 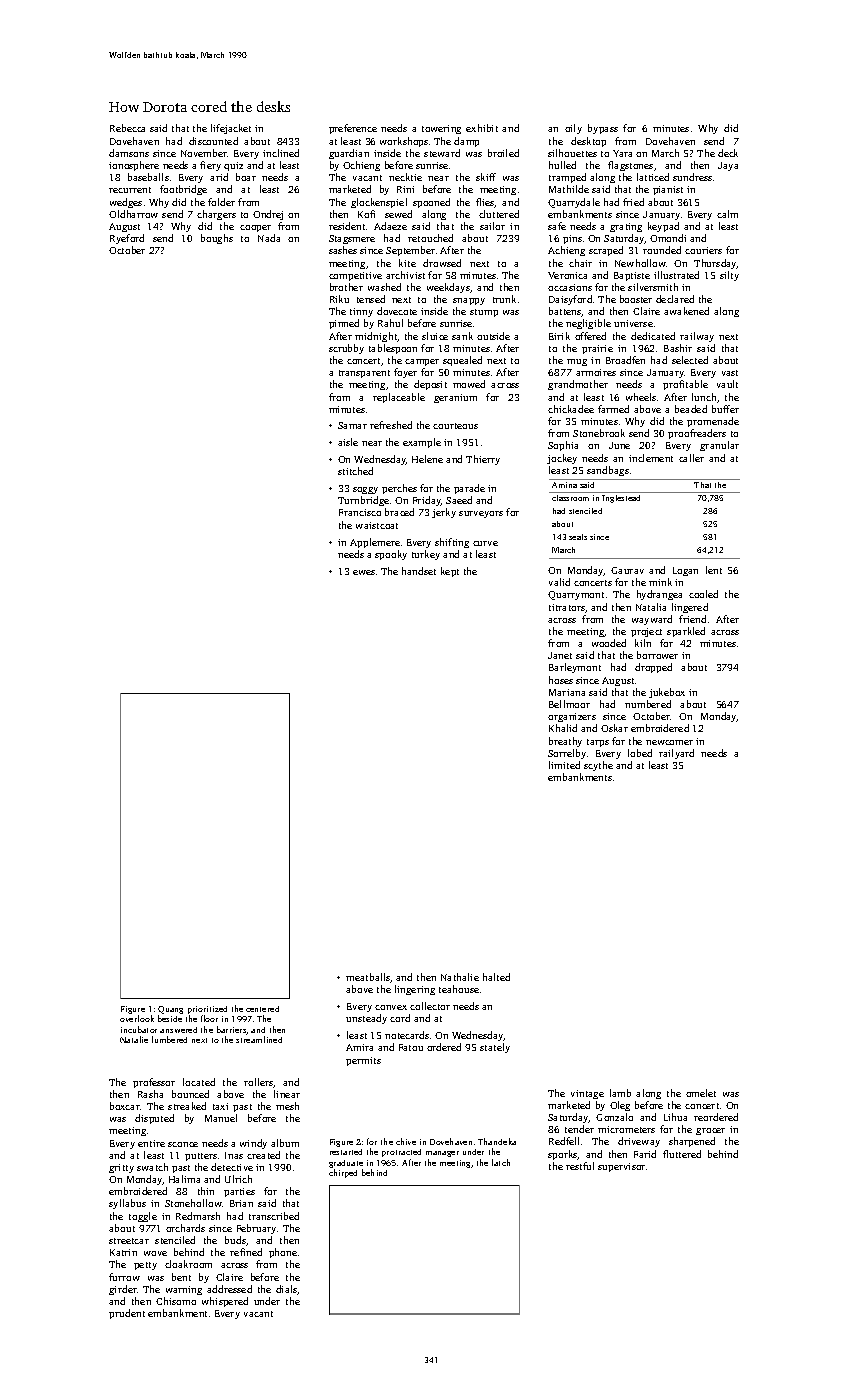 What do you see at coordinates (364, 572) in the image?
I see `ewes` at bounding box center [364, 572].
